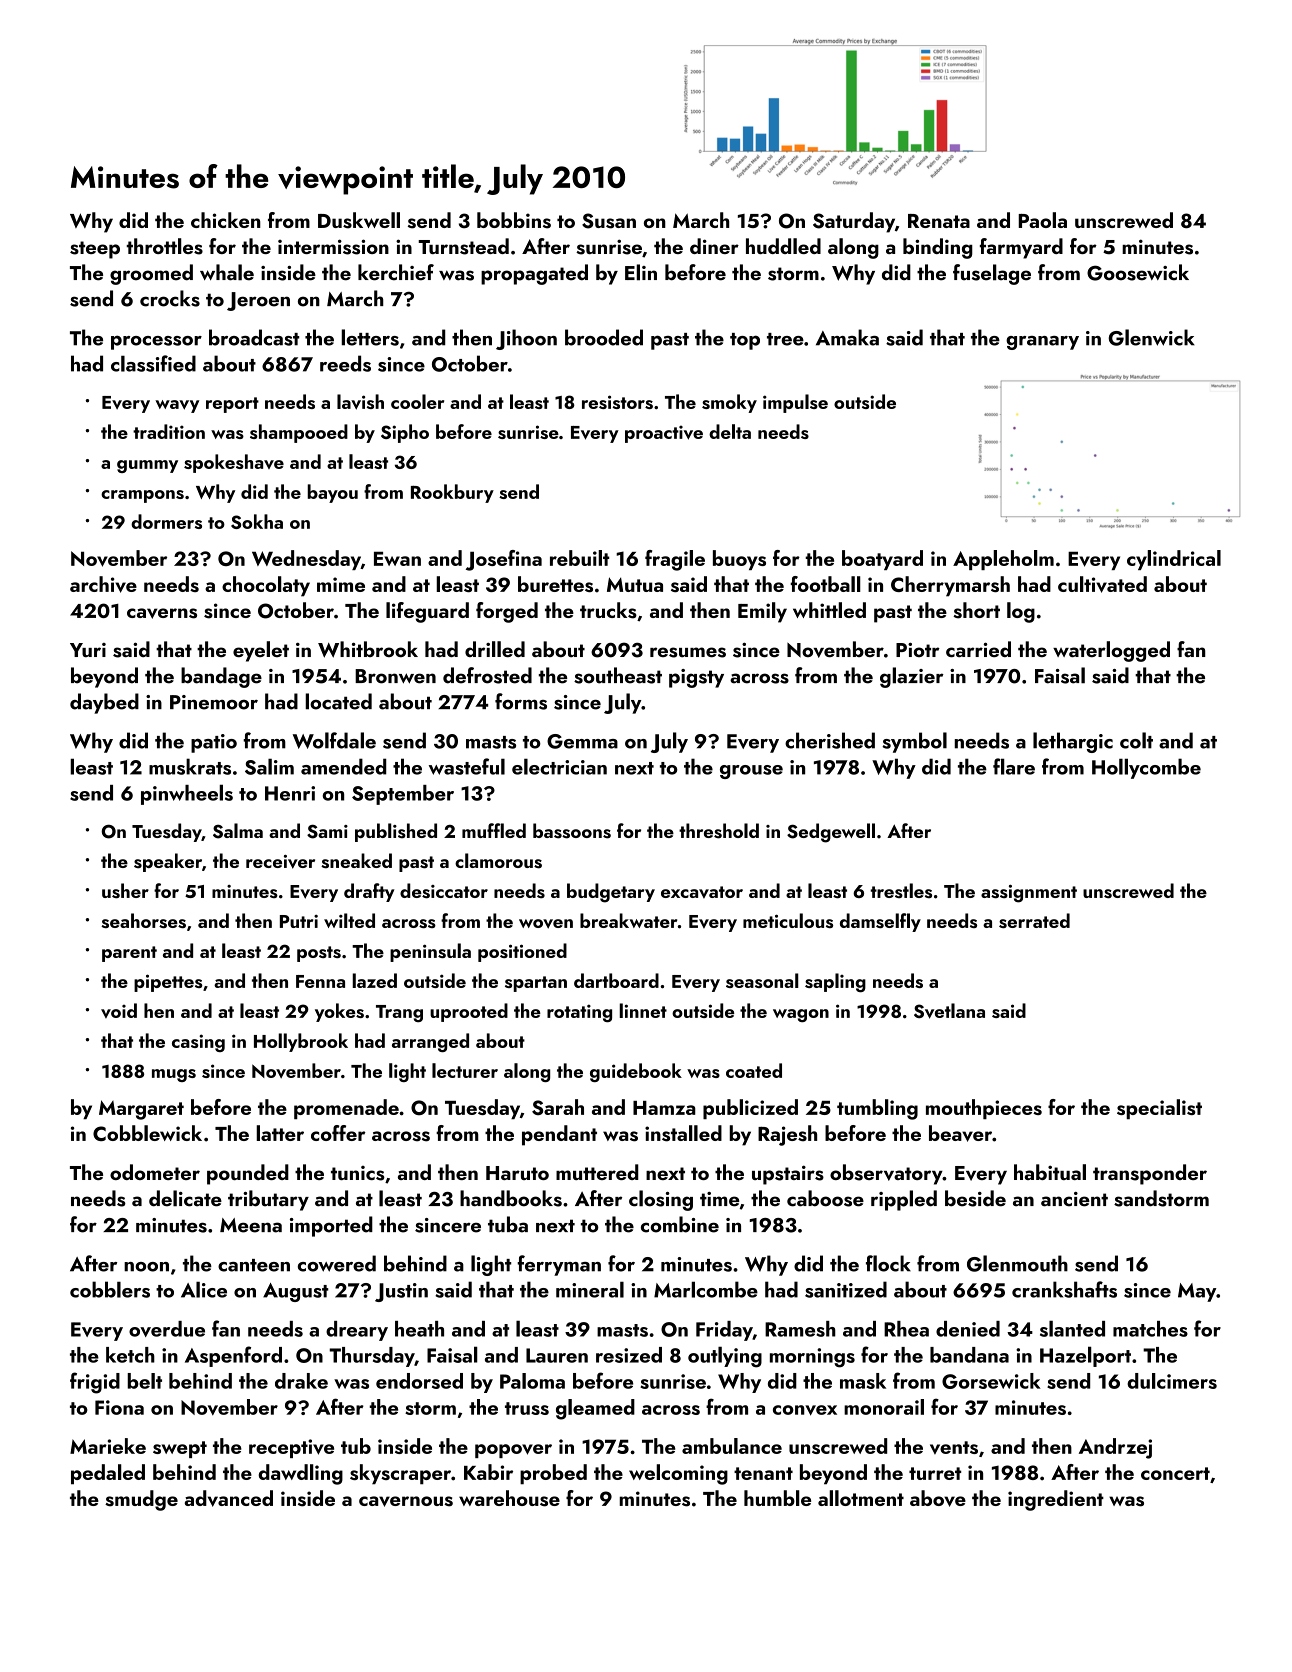 Image resolution: width=1292 pixels, height=1672 pixels. Describe the element at coordinates (406, 1501) in the screenshot. I see `cavernous` at that location.
